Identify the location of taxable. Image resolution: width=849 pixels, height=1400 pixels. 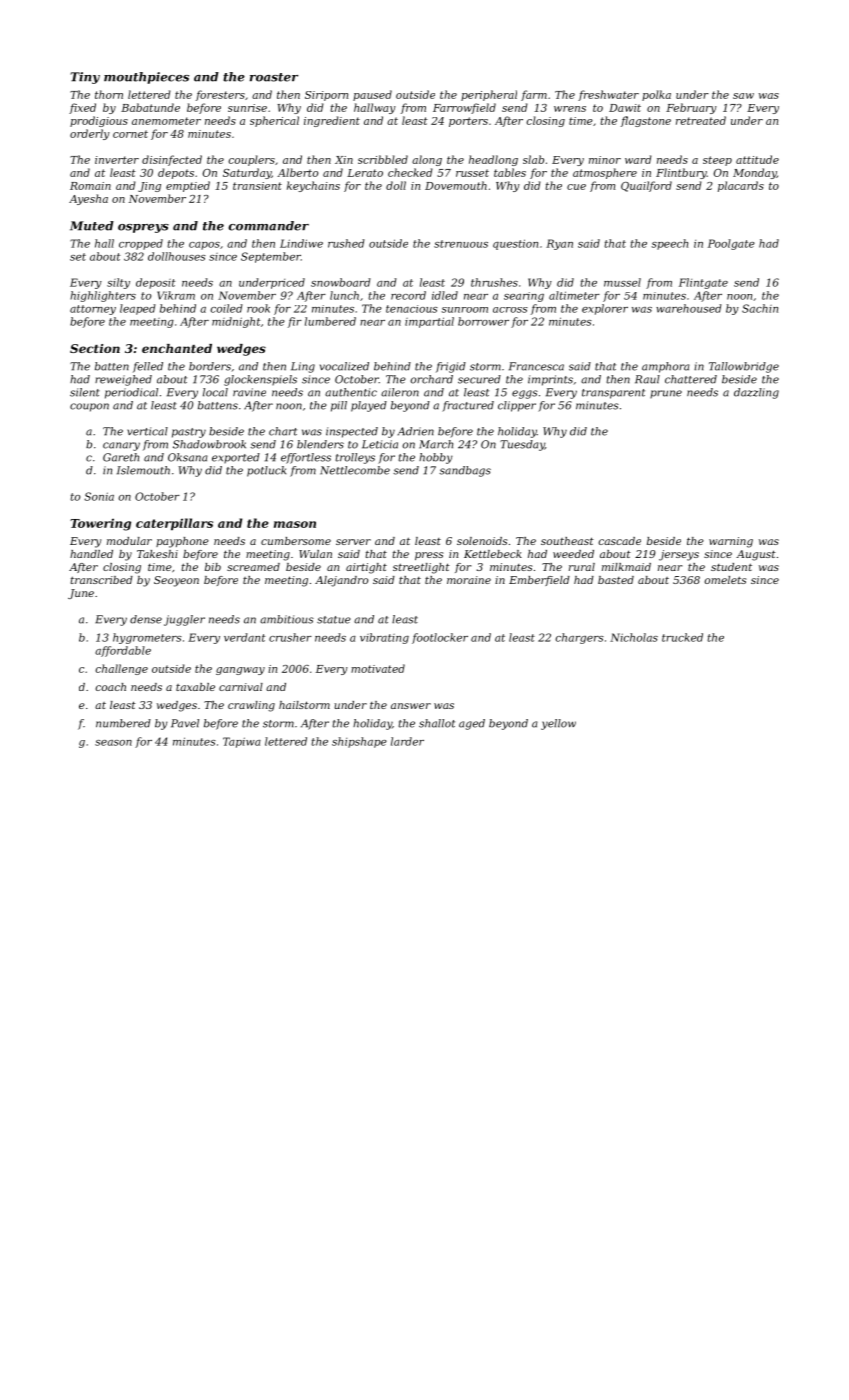
(195, 687).
